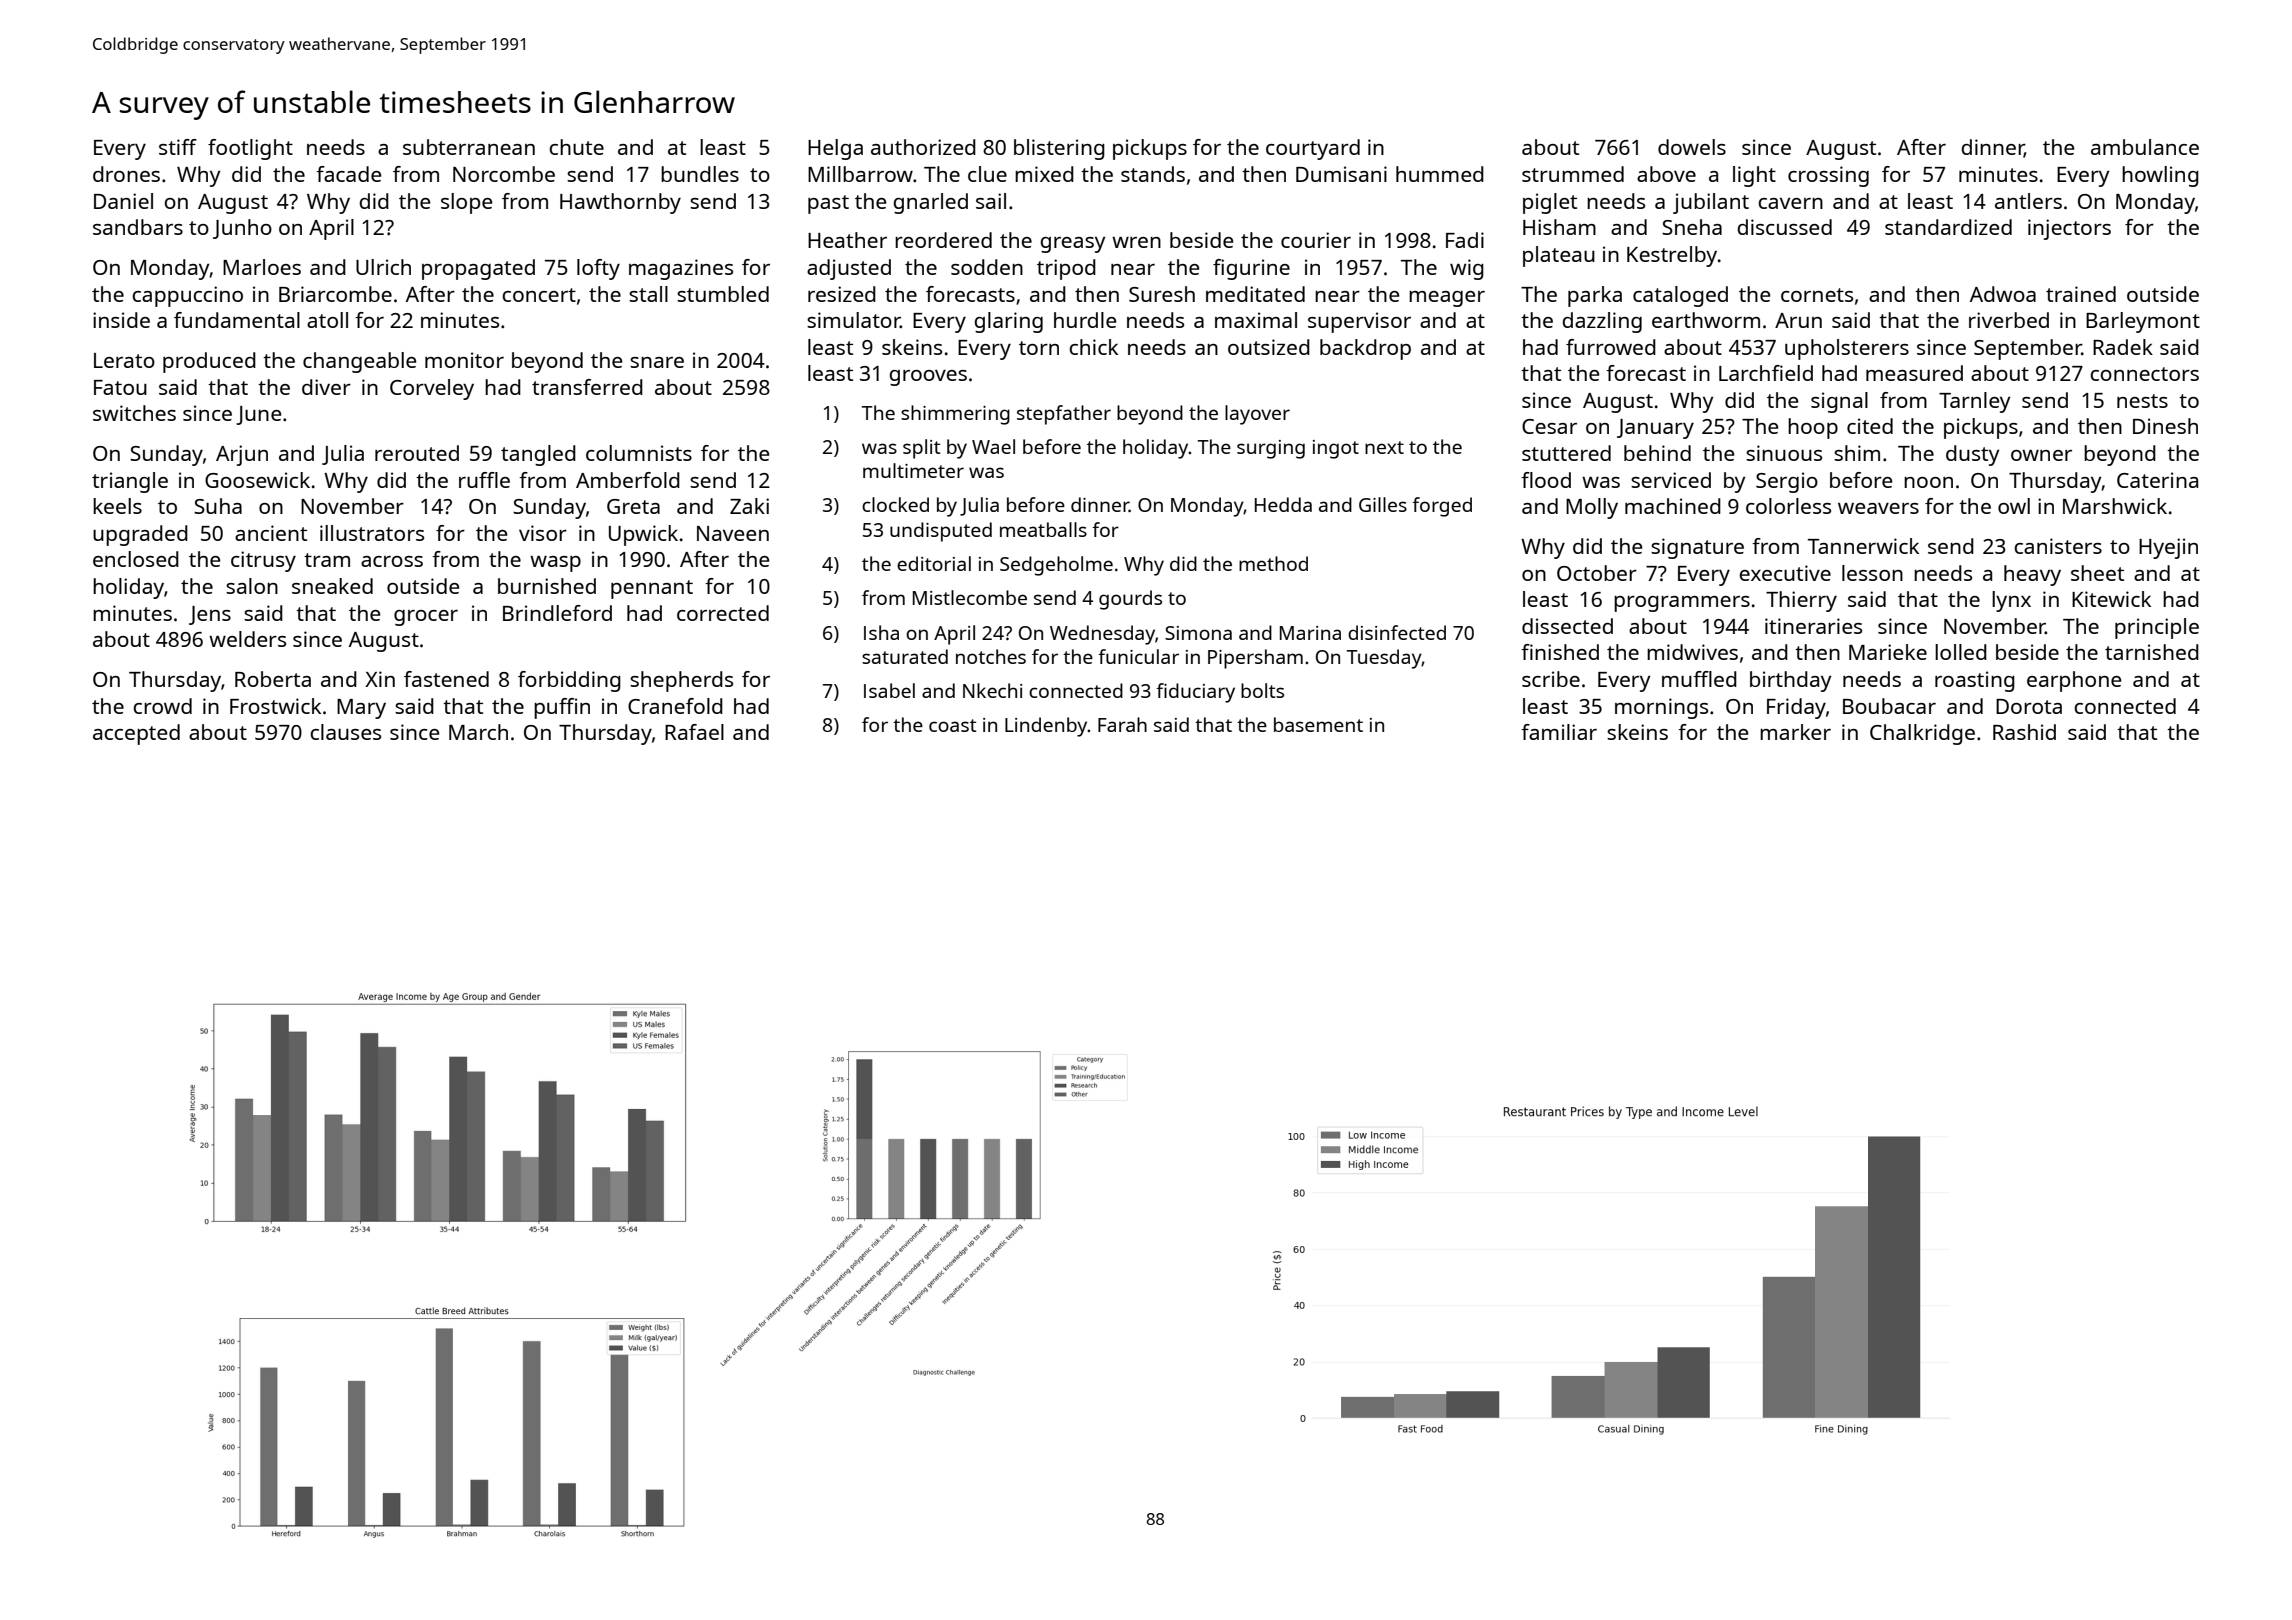 The image size is (2292, 1620). Describe the element at coordinates (417, 453) in the document. I see `rerouted` at that location.
